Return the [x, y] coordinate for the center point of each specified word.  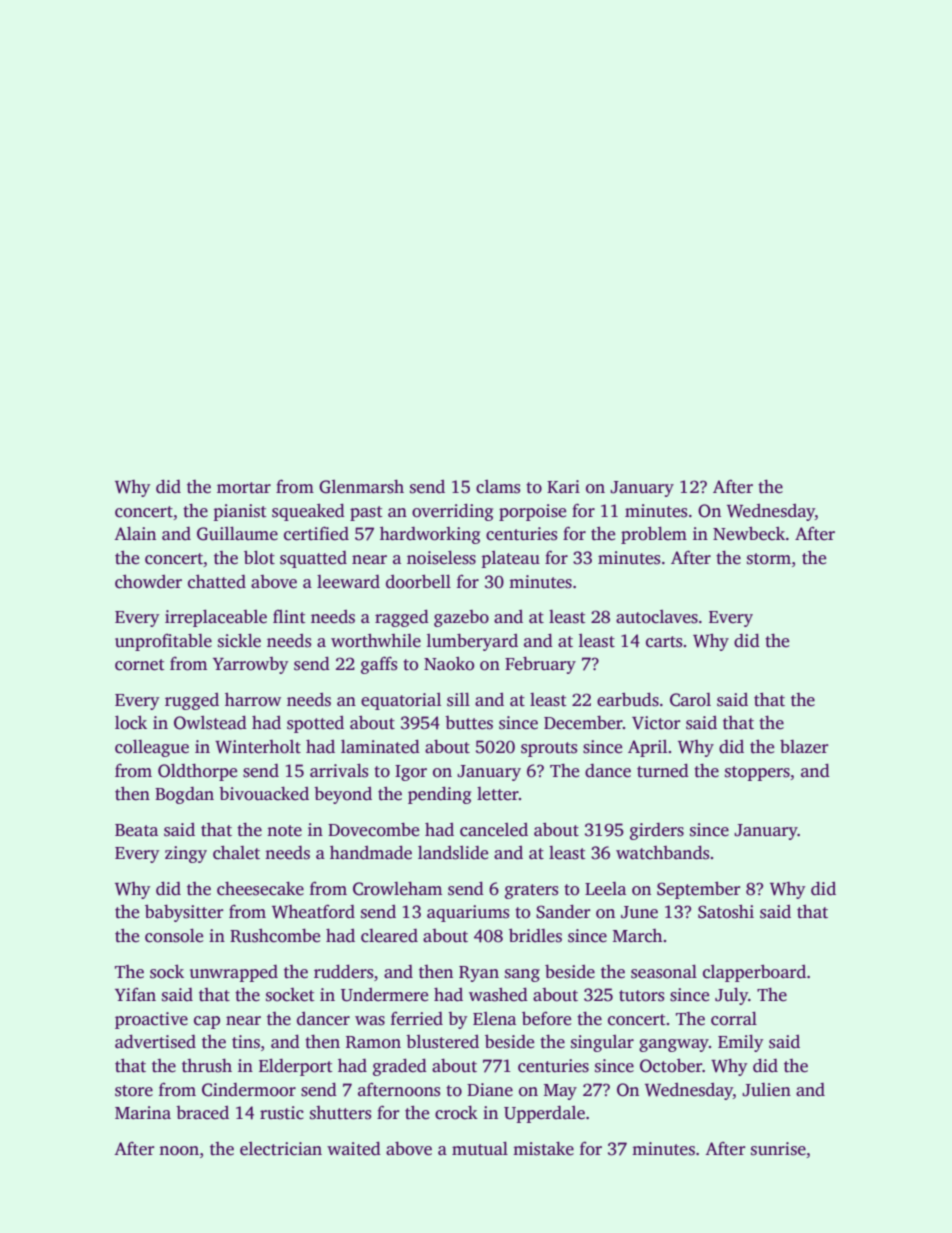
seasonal [664, 971]
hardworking [430, 535]
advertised [155, 1041]
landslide [453, 852]
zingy [186, 854]
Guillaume [237, 533]
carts [664, 642]
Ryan [479, 974]
